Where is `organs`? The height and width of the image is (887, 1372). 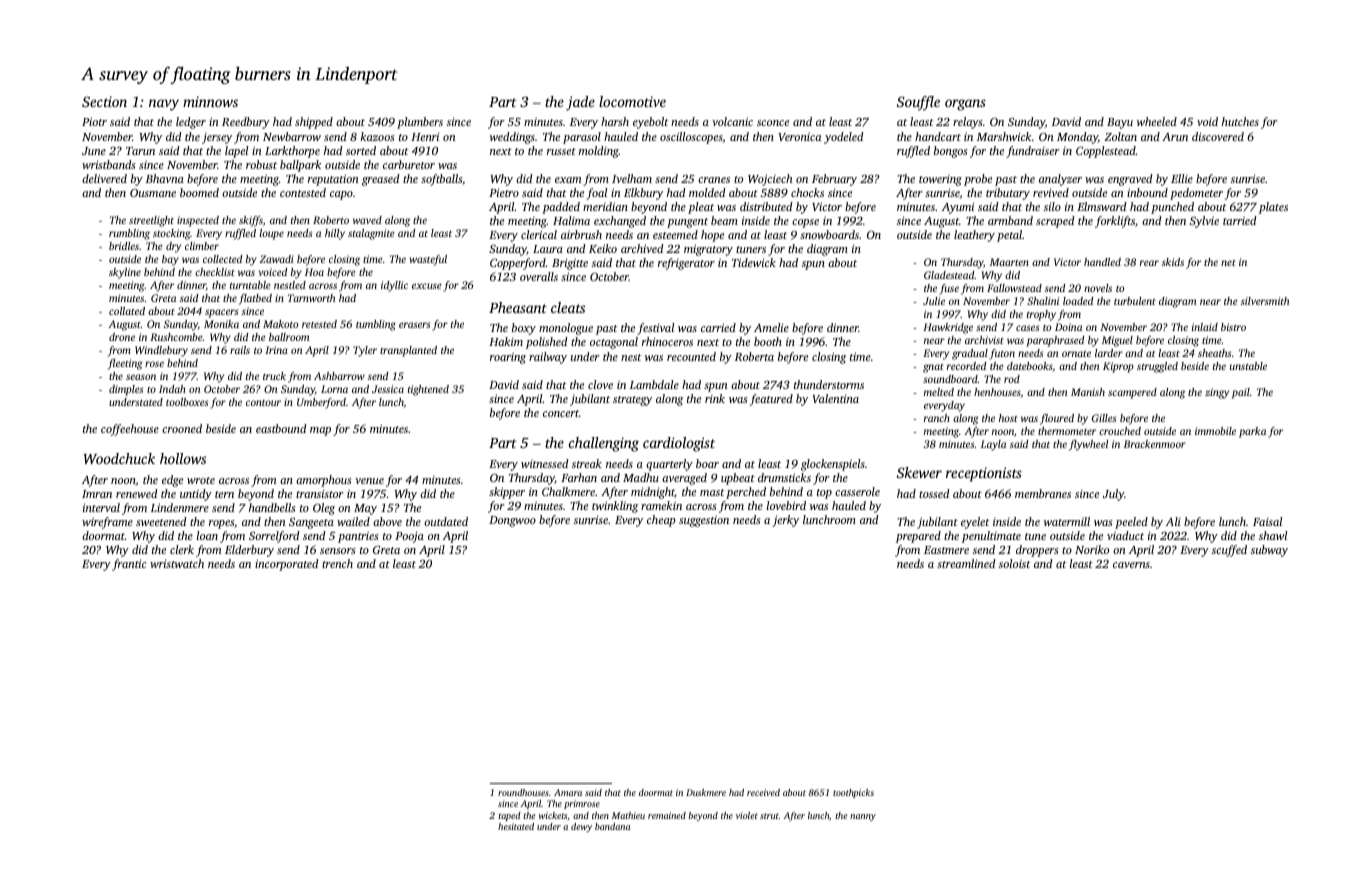
organs is located at coordinates (965, 105).
